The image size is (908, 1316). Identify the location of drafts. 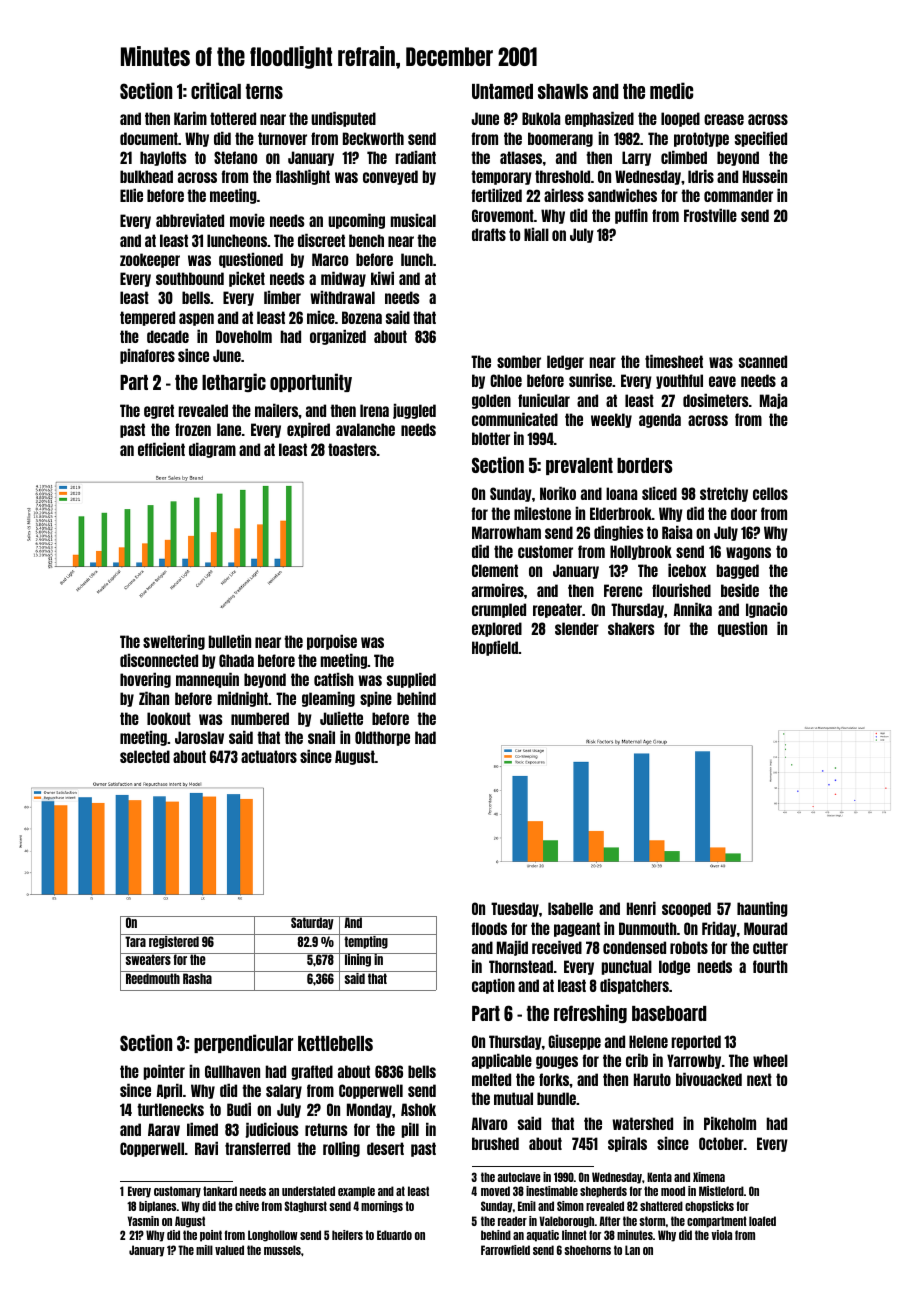
(489, 234).
